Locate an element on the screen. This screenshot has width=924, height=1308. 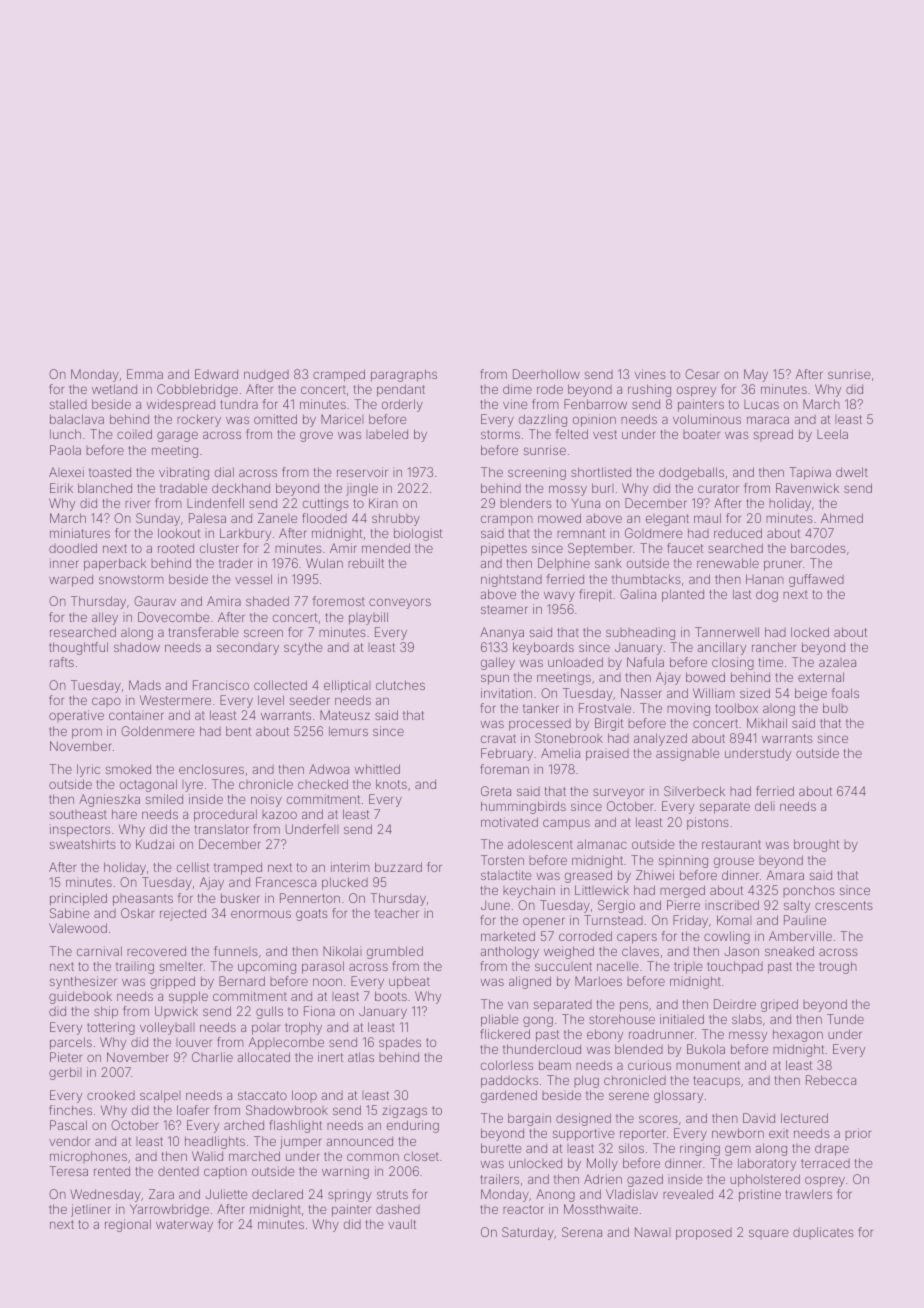
curator is located at coordinates (718, 488).
